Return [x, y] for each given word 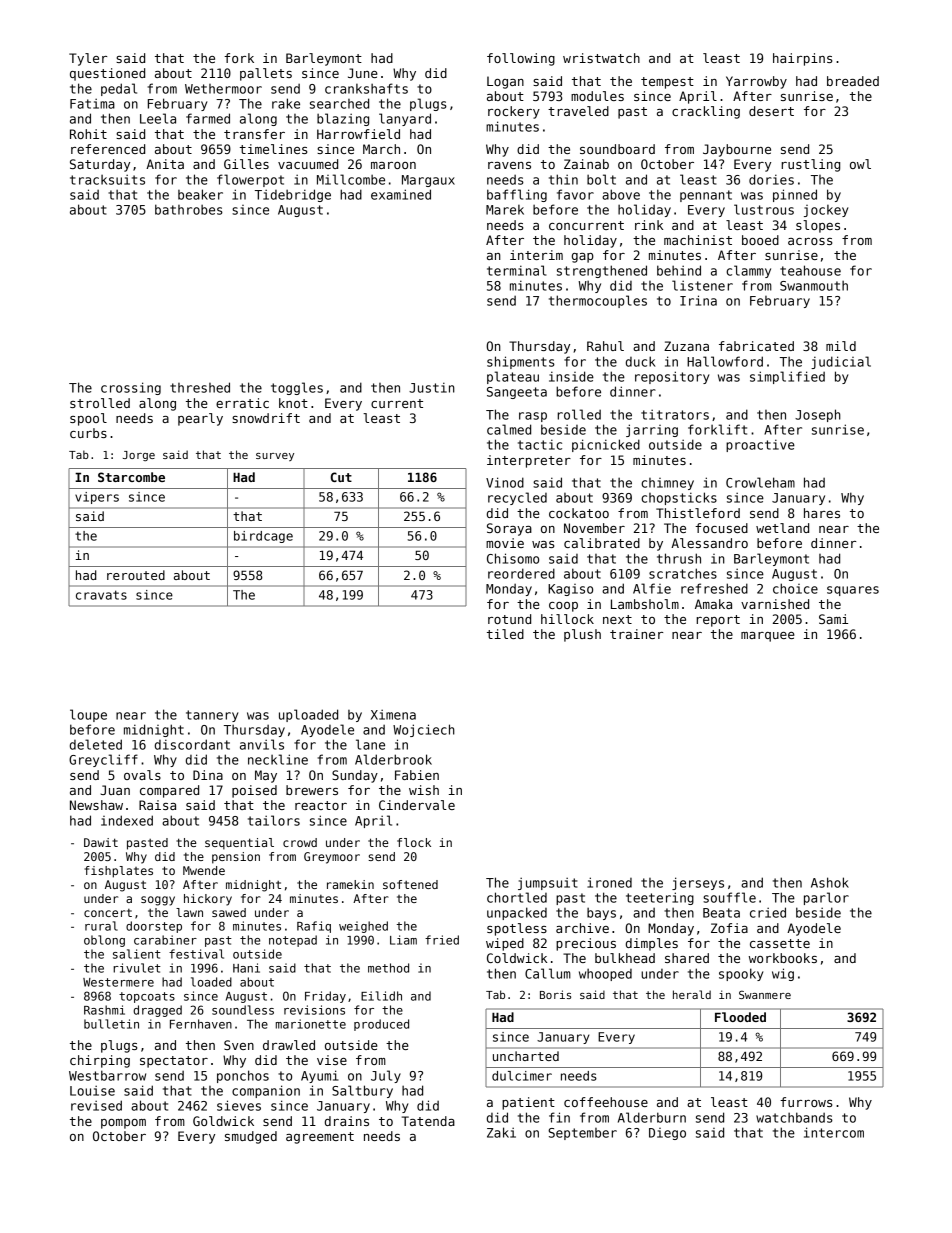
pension [236, 858]
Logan [505, 82]
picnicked [606, 445]
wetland [782, 528]
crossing [131, 388]
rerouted [136, 575]
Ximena [393, 714]
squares [853, 591]
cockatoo [579, 513]
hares [822, 513]
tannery [212, 716]
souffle [729, 897]
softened [410, 884]
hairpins [802, 59]
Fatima [92, 103]
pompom [123, 1124]
